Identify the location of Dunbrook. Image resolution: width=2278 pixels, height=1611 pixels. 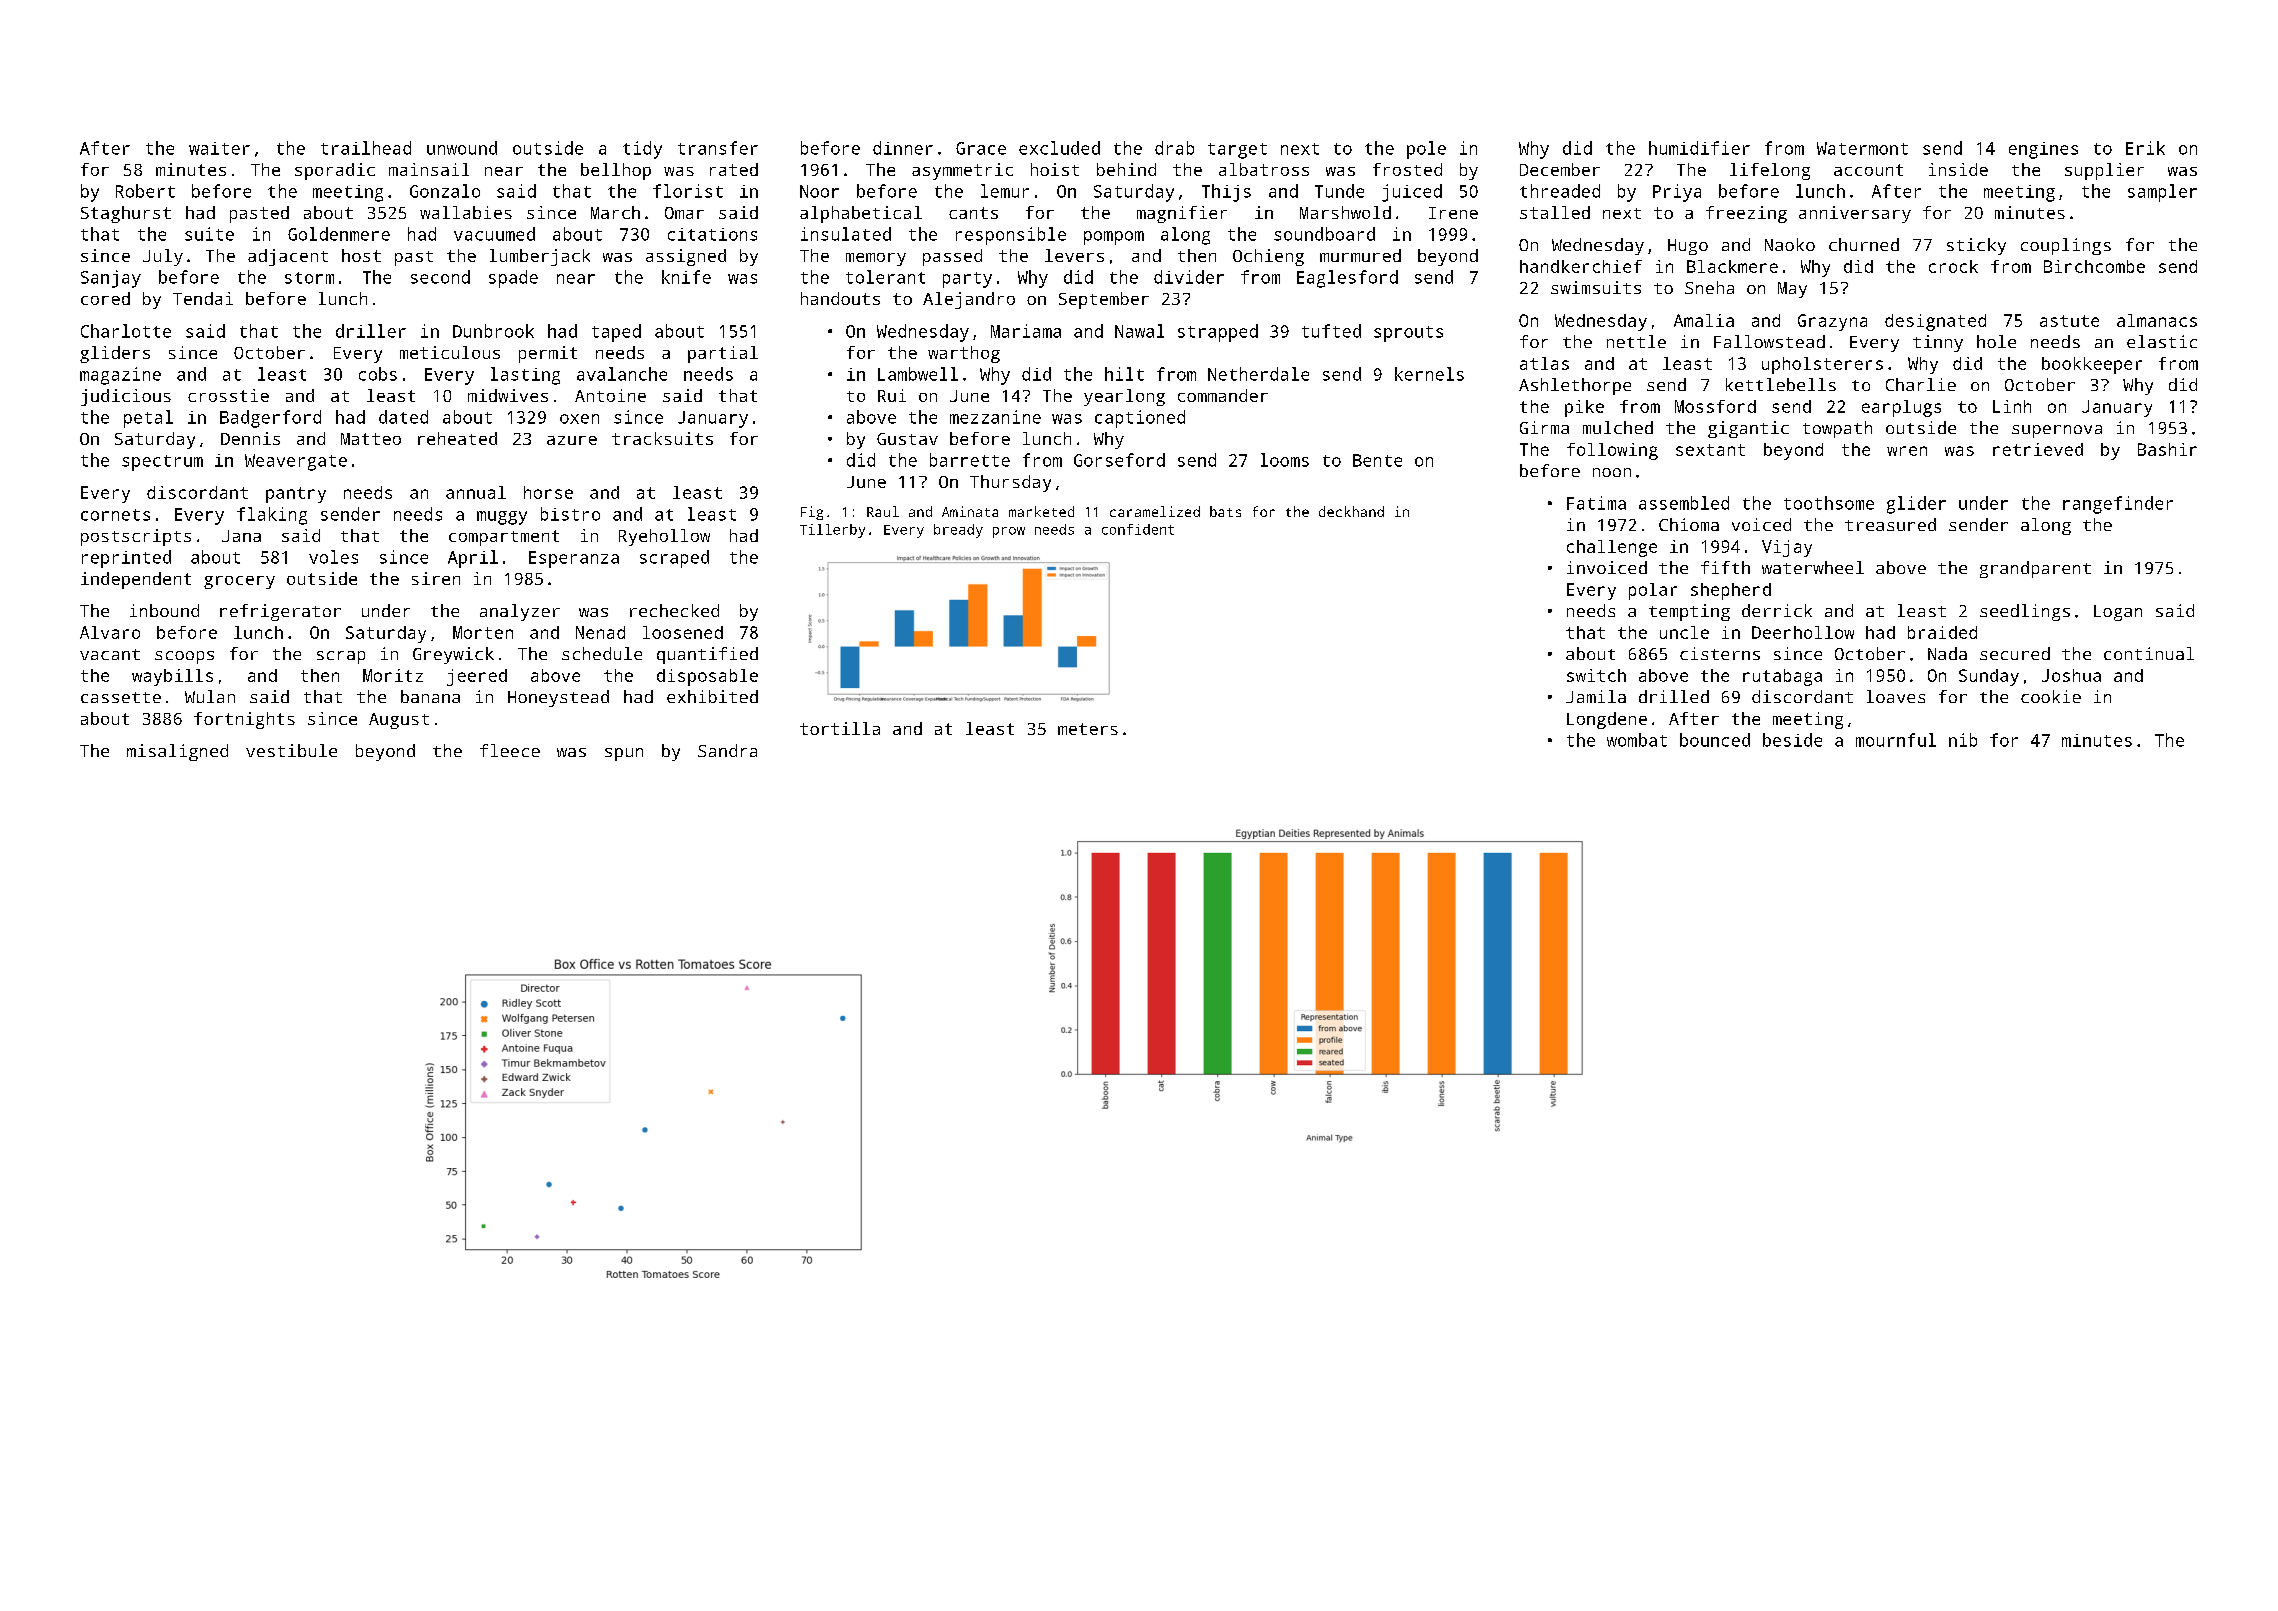
(493, 331).
